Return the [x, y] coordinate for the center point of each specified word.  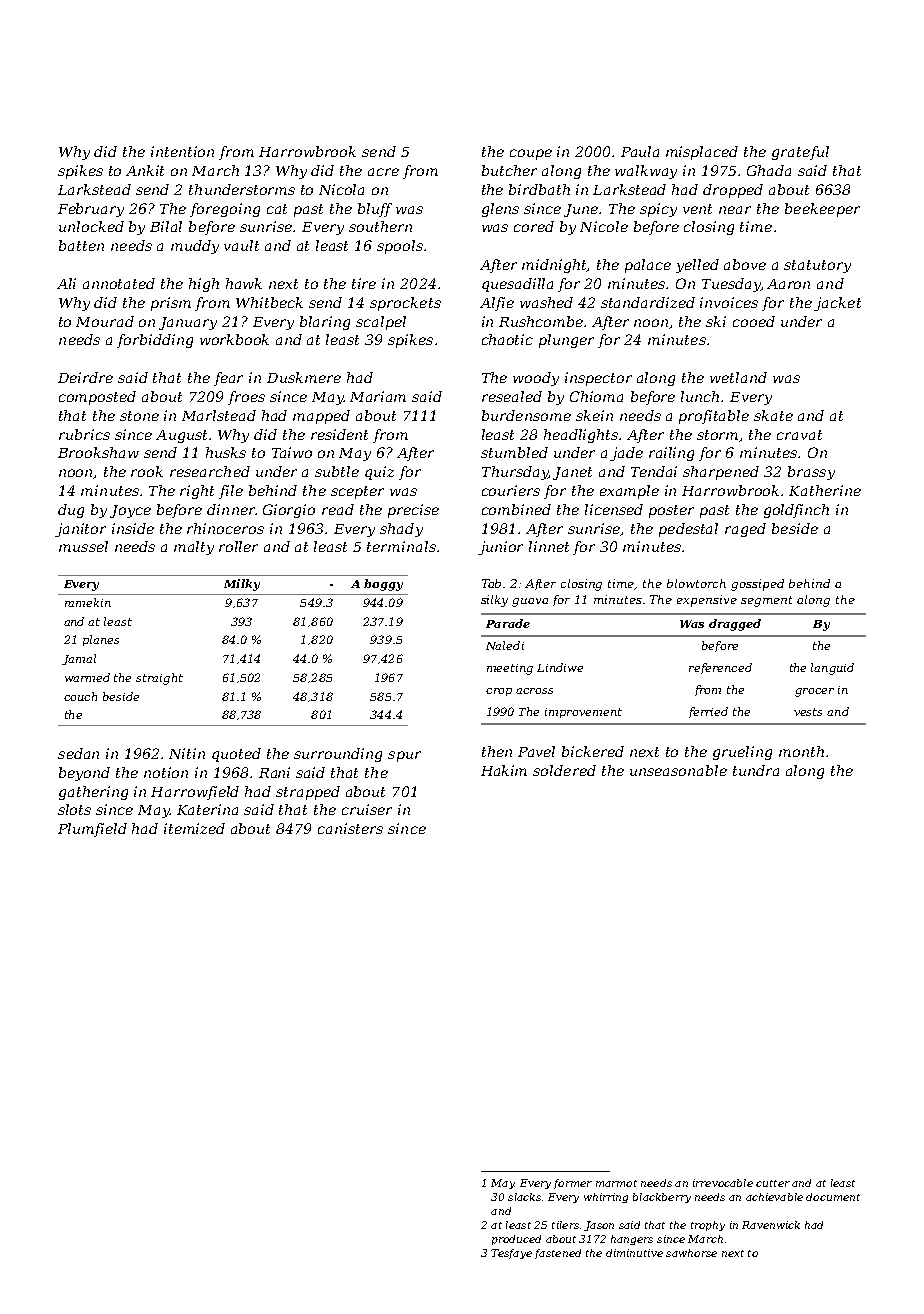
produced [516, 1240]
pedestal [688, 530]
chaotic [507, 339]
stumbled [514, 452]
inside [133, 528]
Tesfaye [511, 1254]
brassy [811, 473]
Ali [66, 283]
